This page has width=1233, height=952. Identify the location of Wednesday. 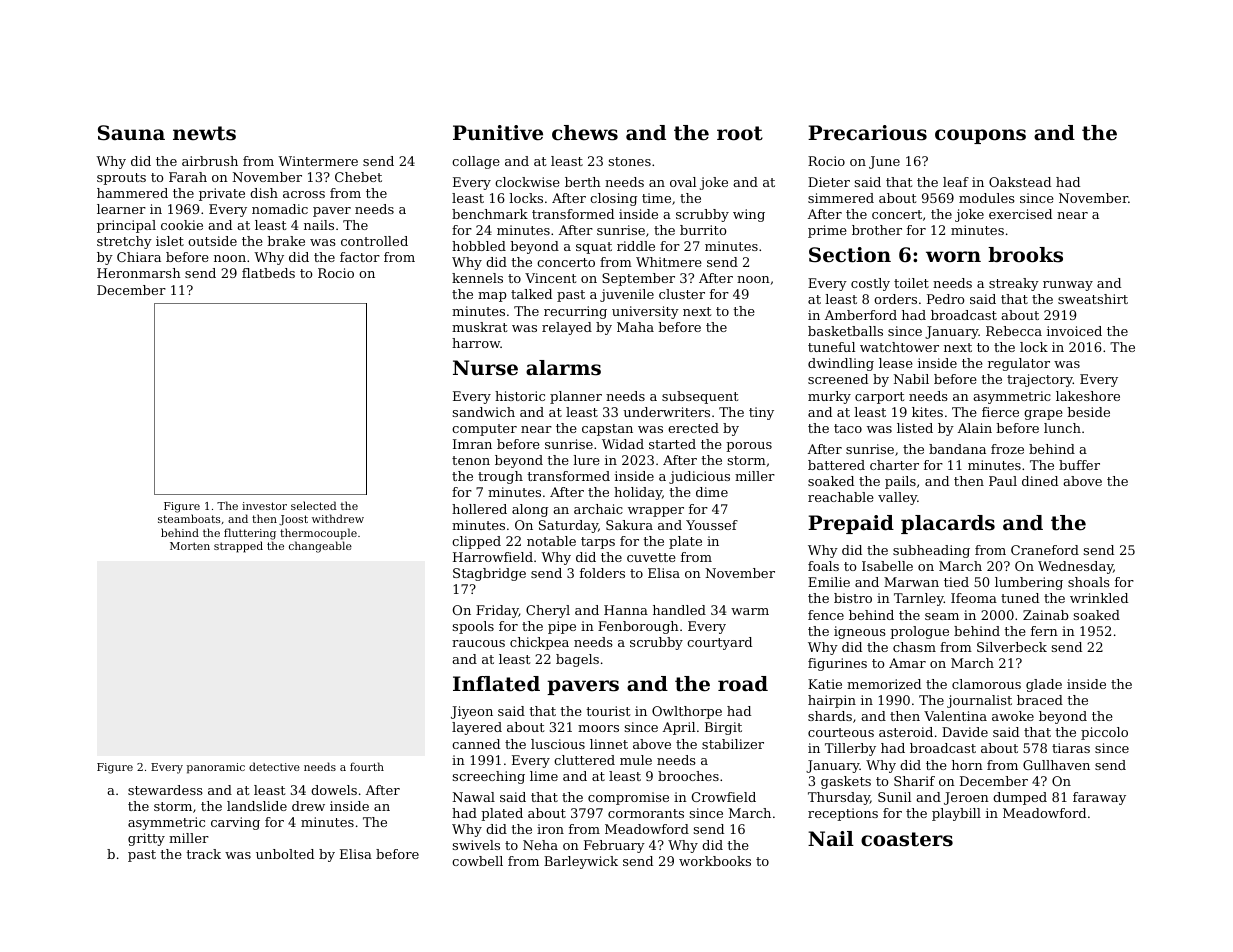
(1075, 567).
